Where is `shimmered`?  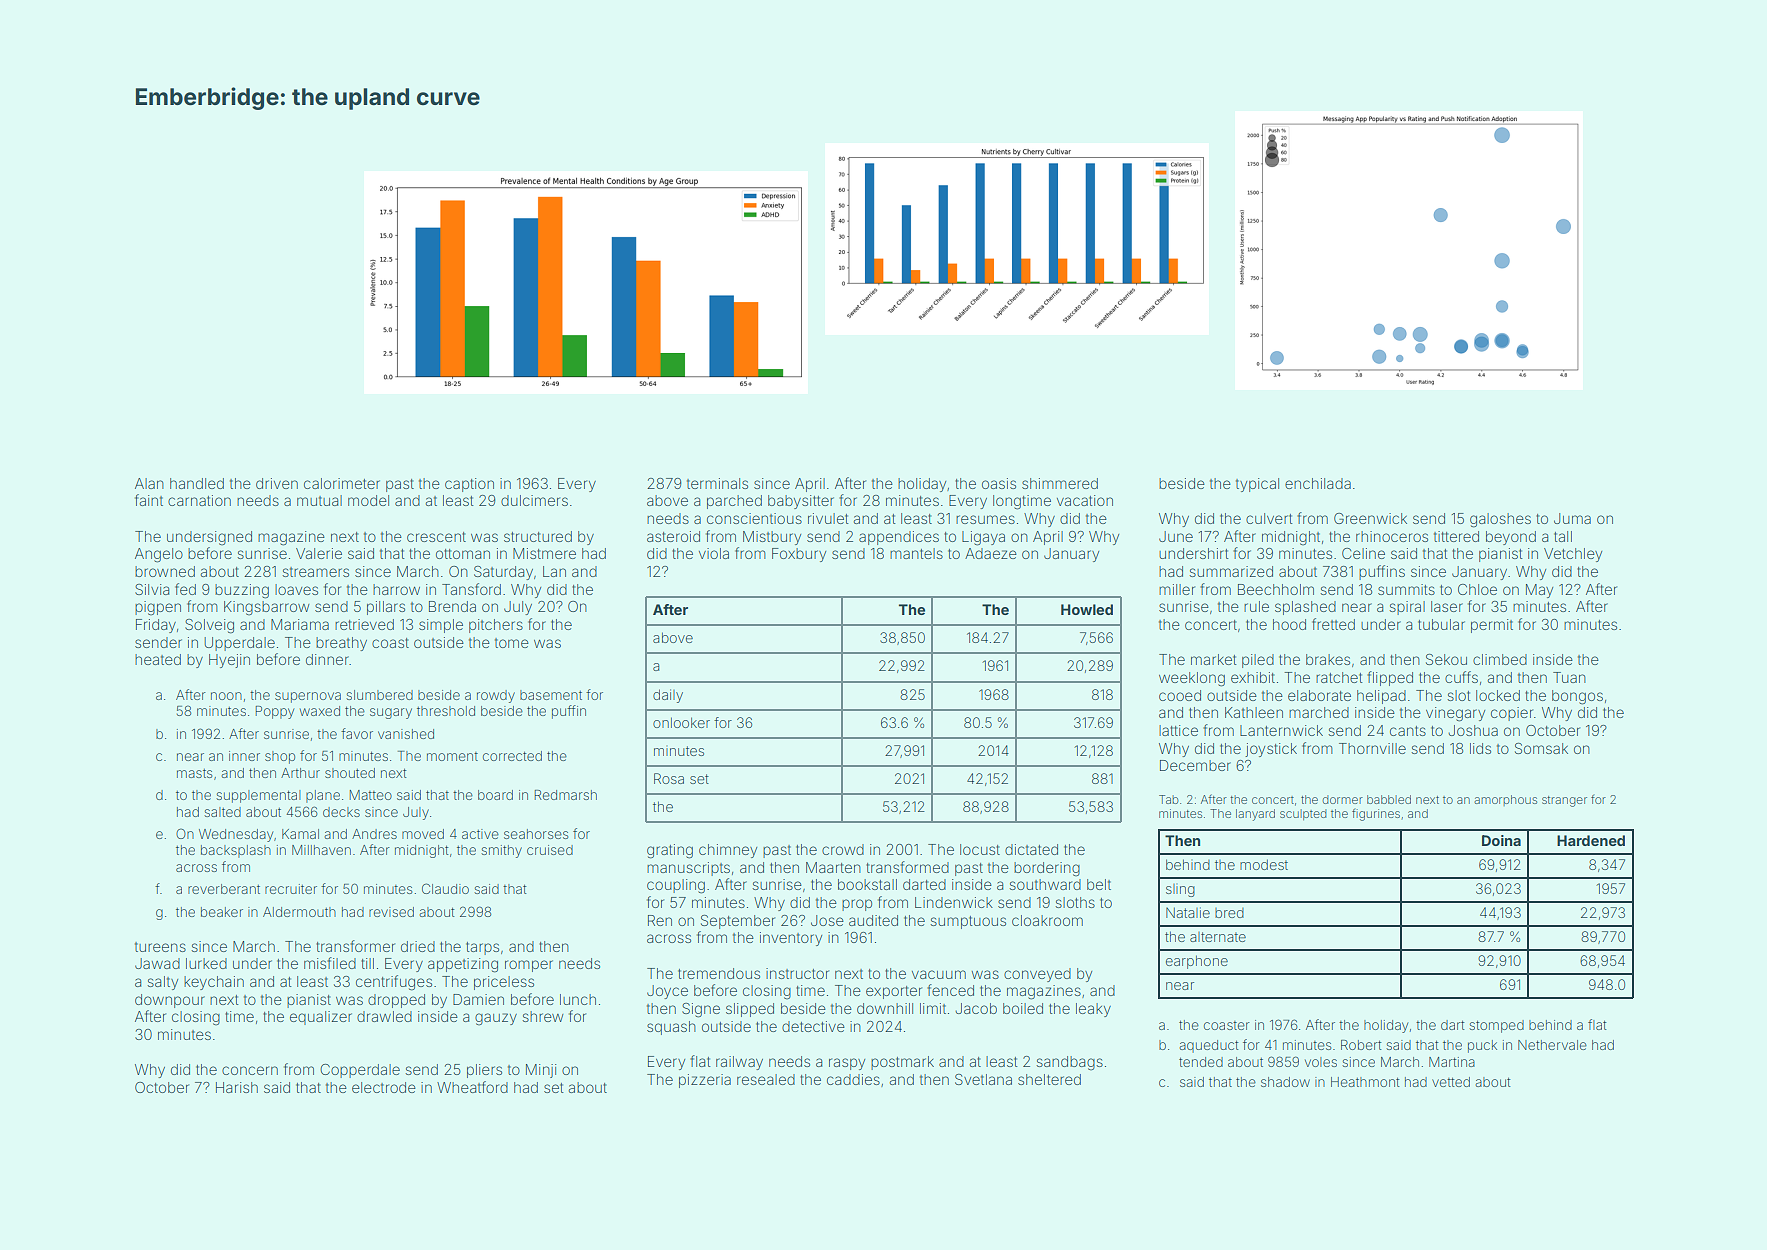 shimmered is located at coordinates (1060, 483).
